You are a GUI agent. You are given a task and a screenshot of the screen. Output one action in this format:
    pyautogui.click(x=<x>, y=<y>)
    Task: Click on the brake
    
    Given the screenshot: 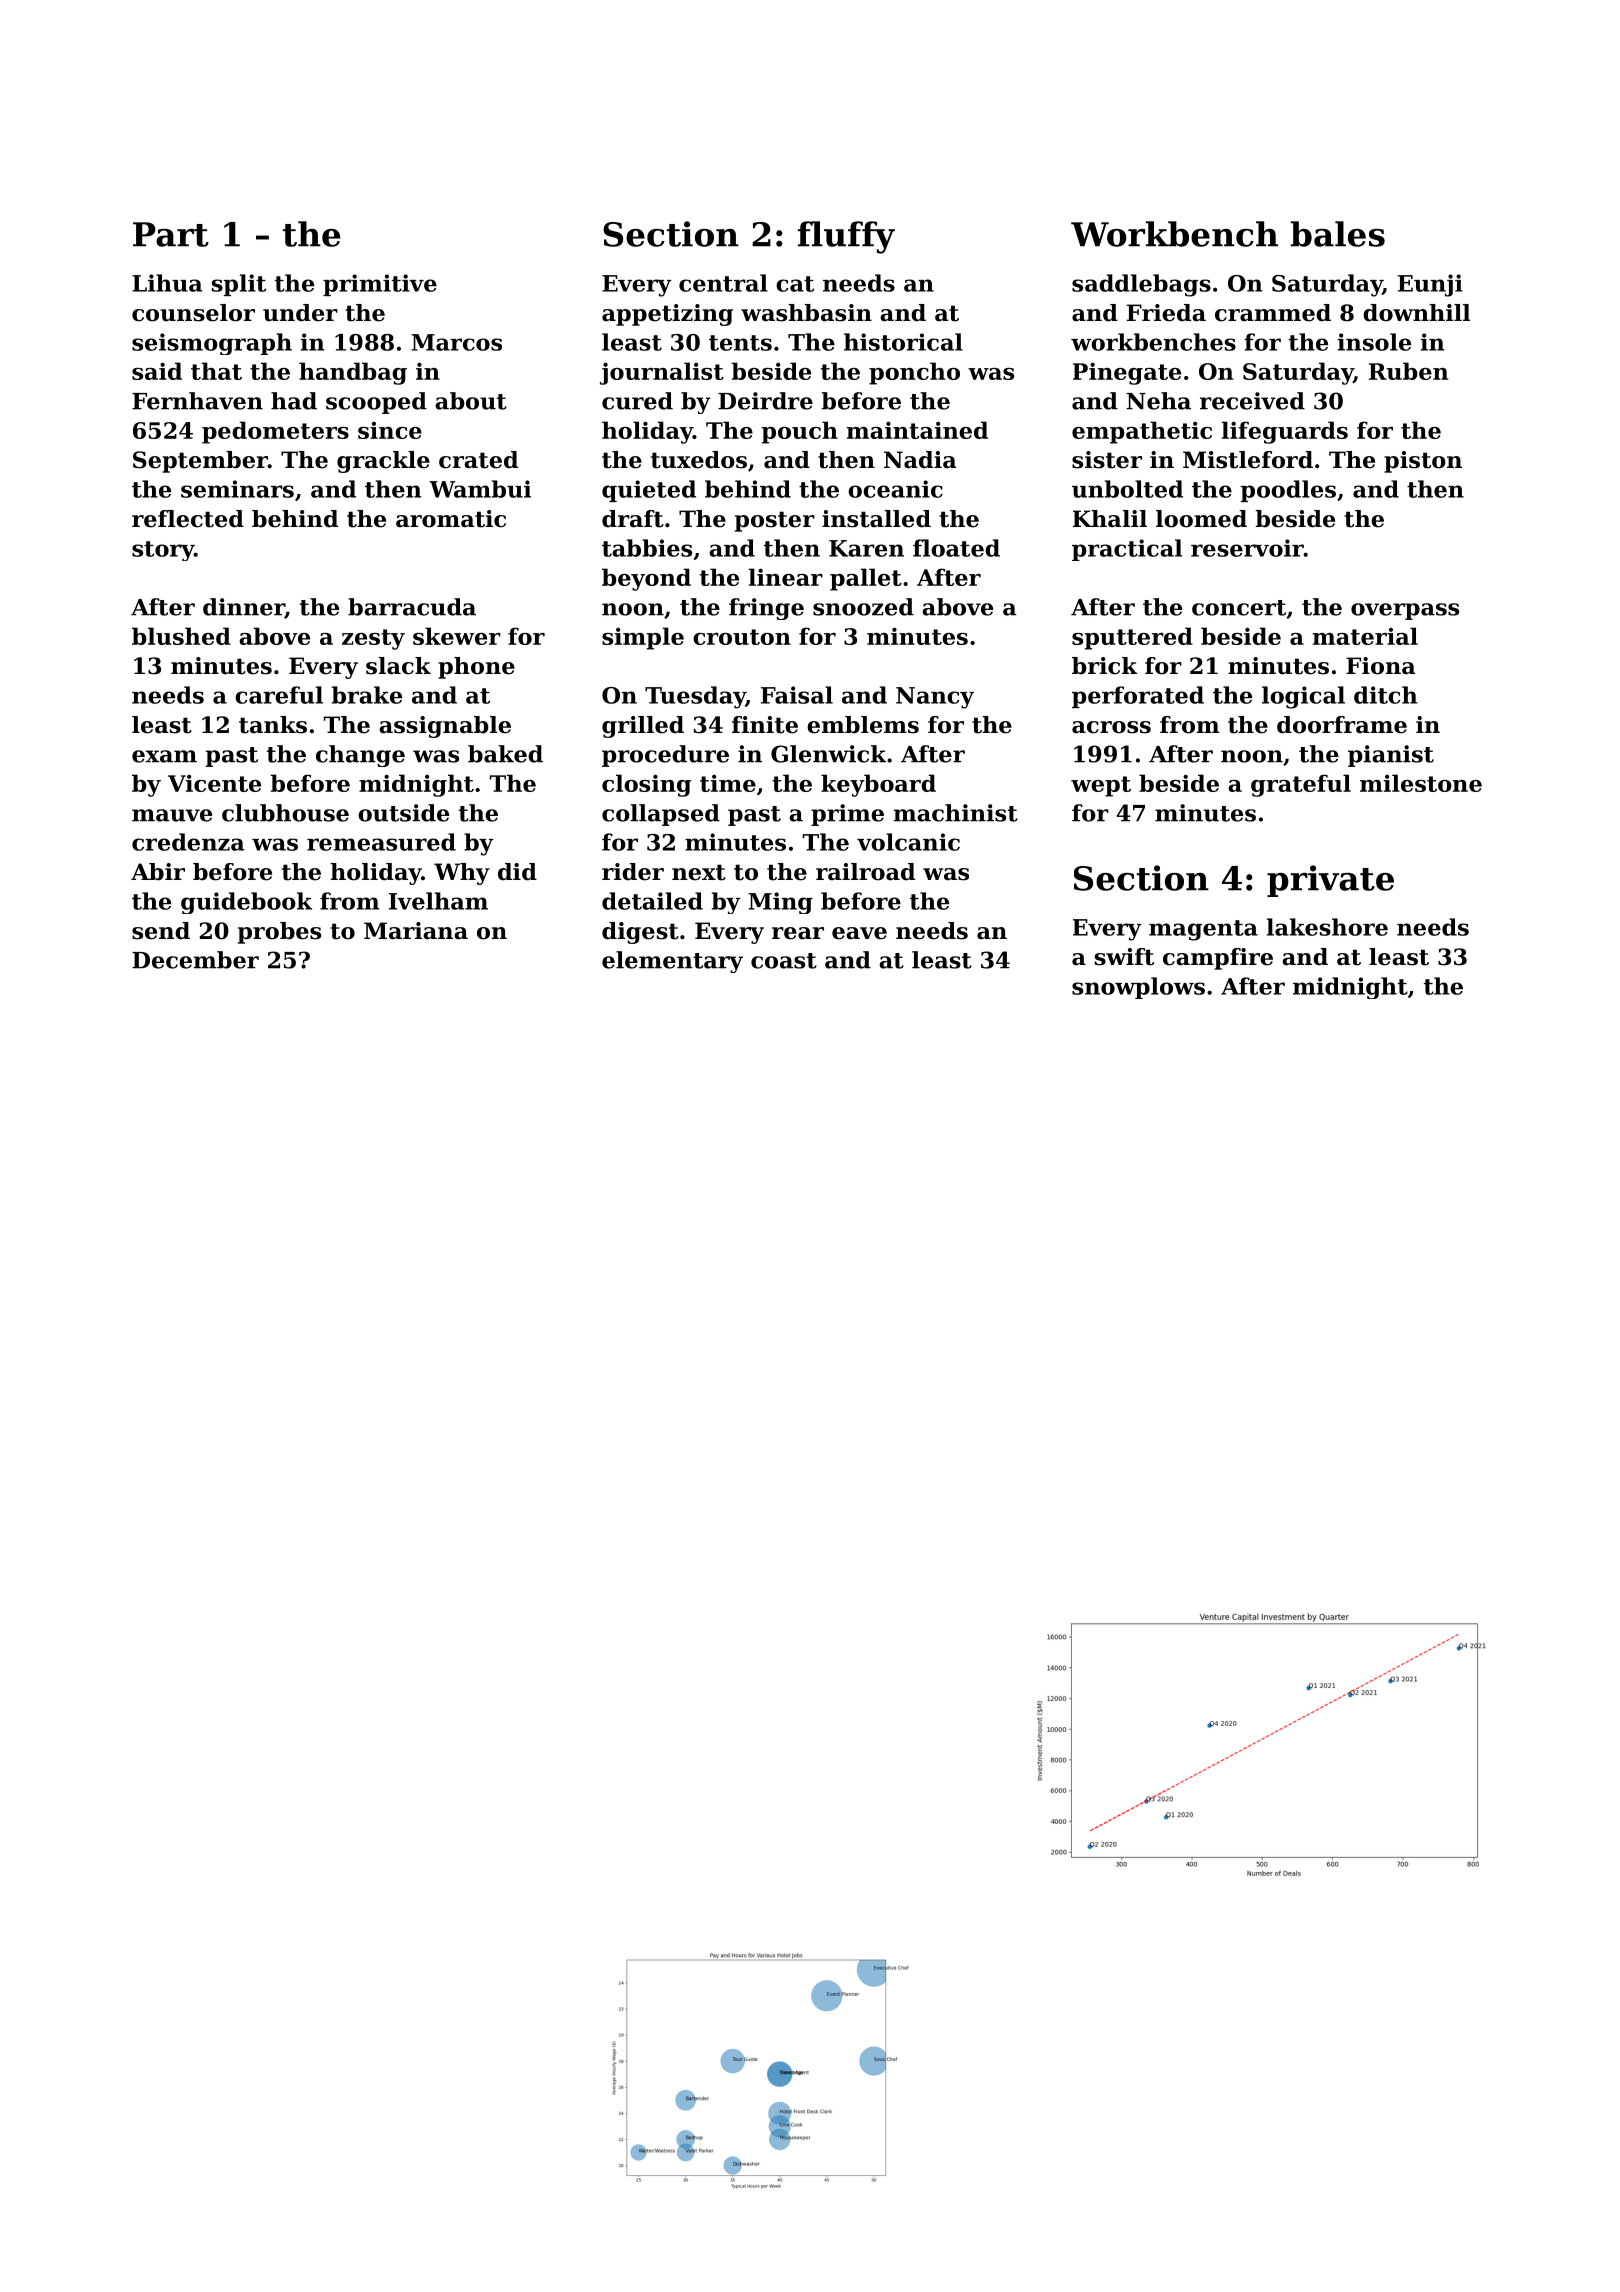 What is the action you would take?
    pyautogui.click(x=367, y=695)
